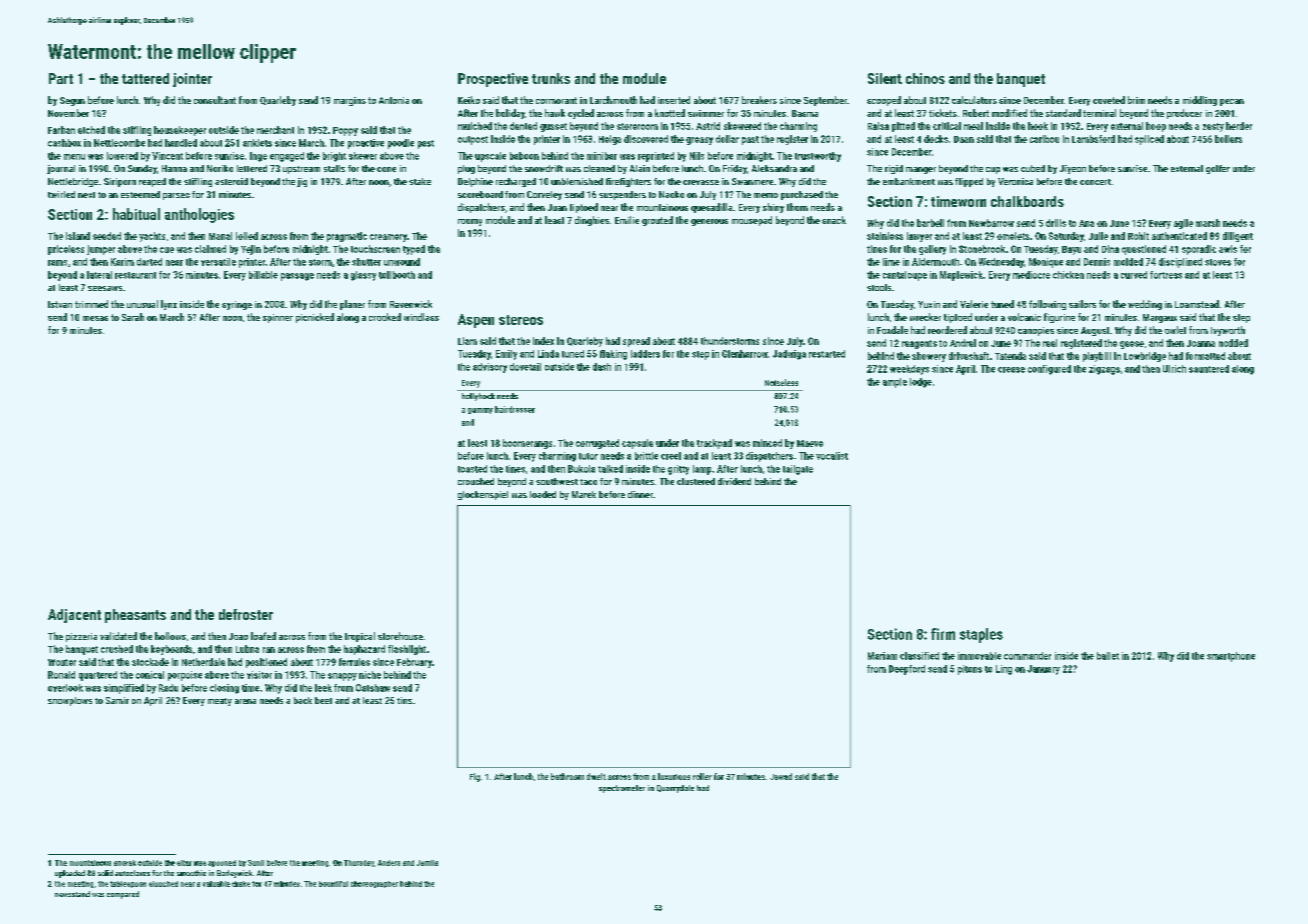 The width and height of the document is (1308, 924). I want to click on January, so click(1043, 670).
